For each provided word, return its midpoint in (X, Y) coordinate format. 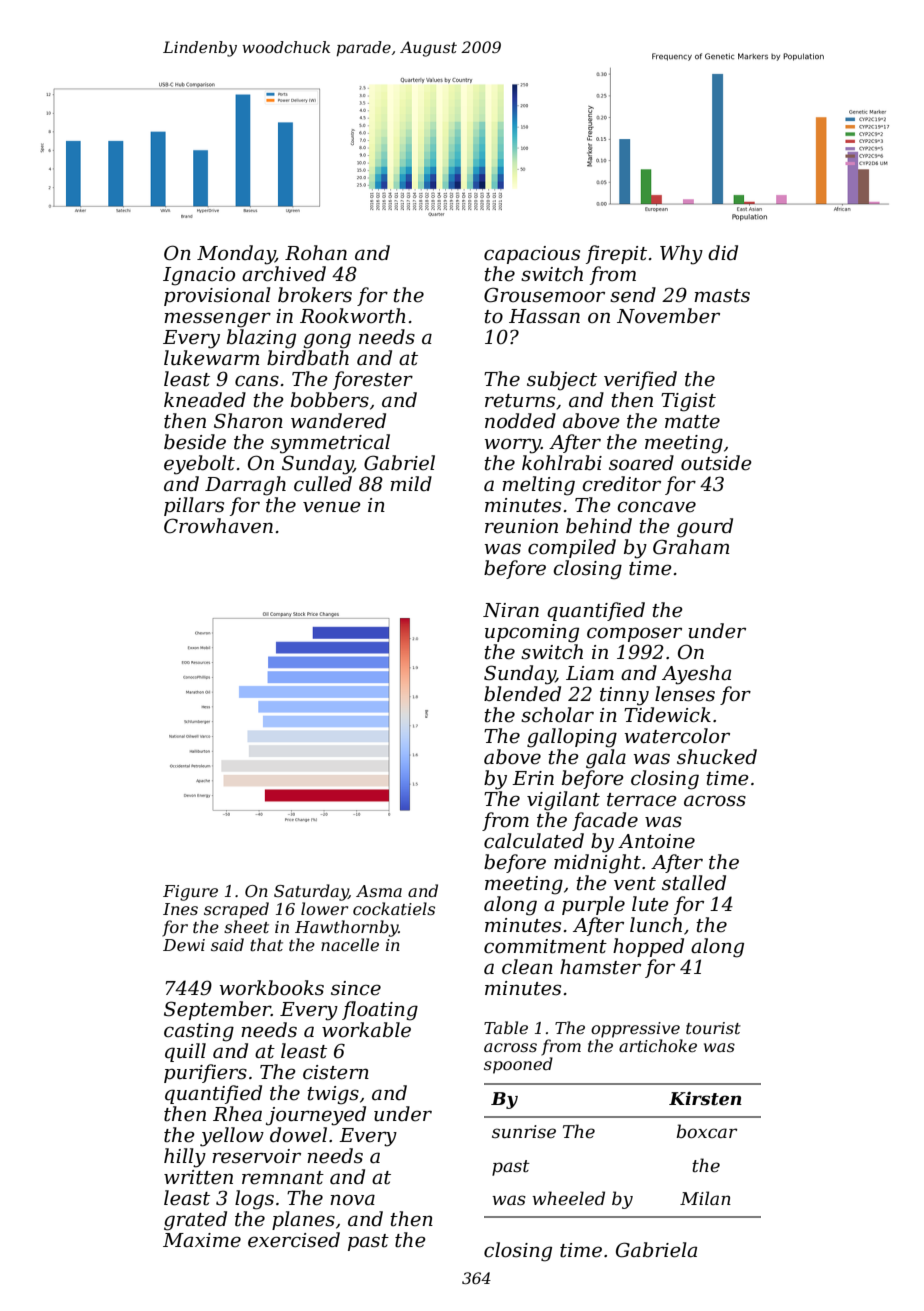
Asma (379, 891)
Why (681, 255)
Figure (190, 893)
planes (303, 1220)
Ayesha (696, 675)
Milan (705, 1198)
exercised (294, 1240)
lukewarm (212, 358)
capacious (532, 255)
